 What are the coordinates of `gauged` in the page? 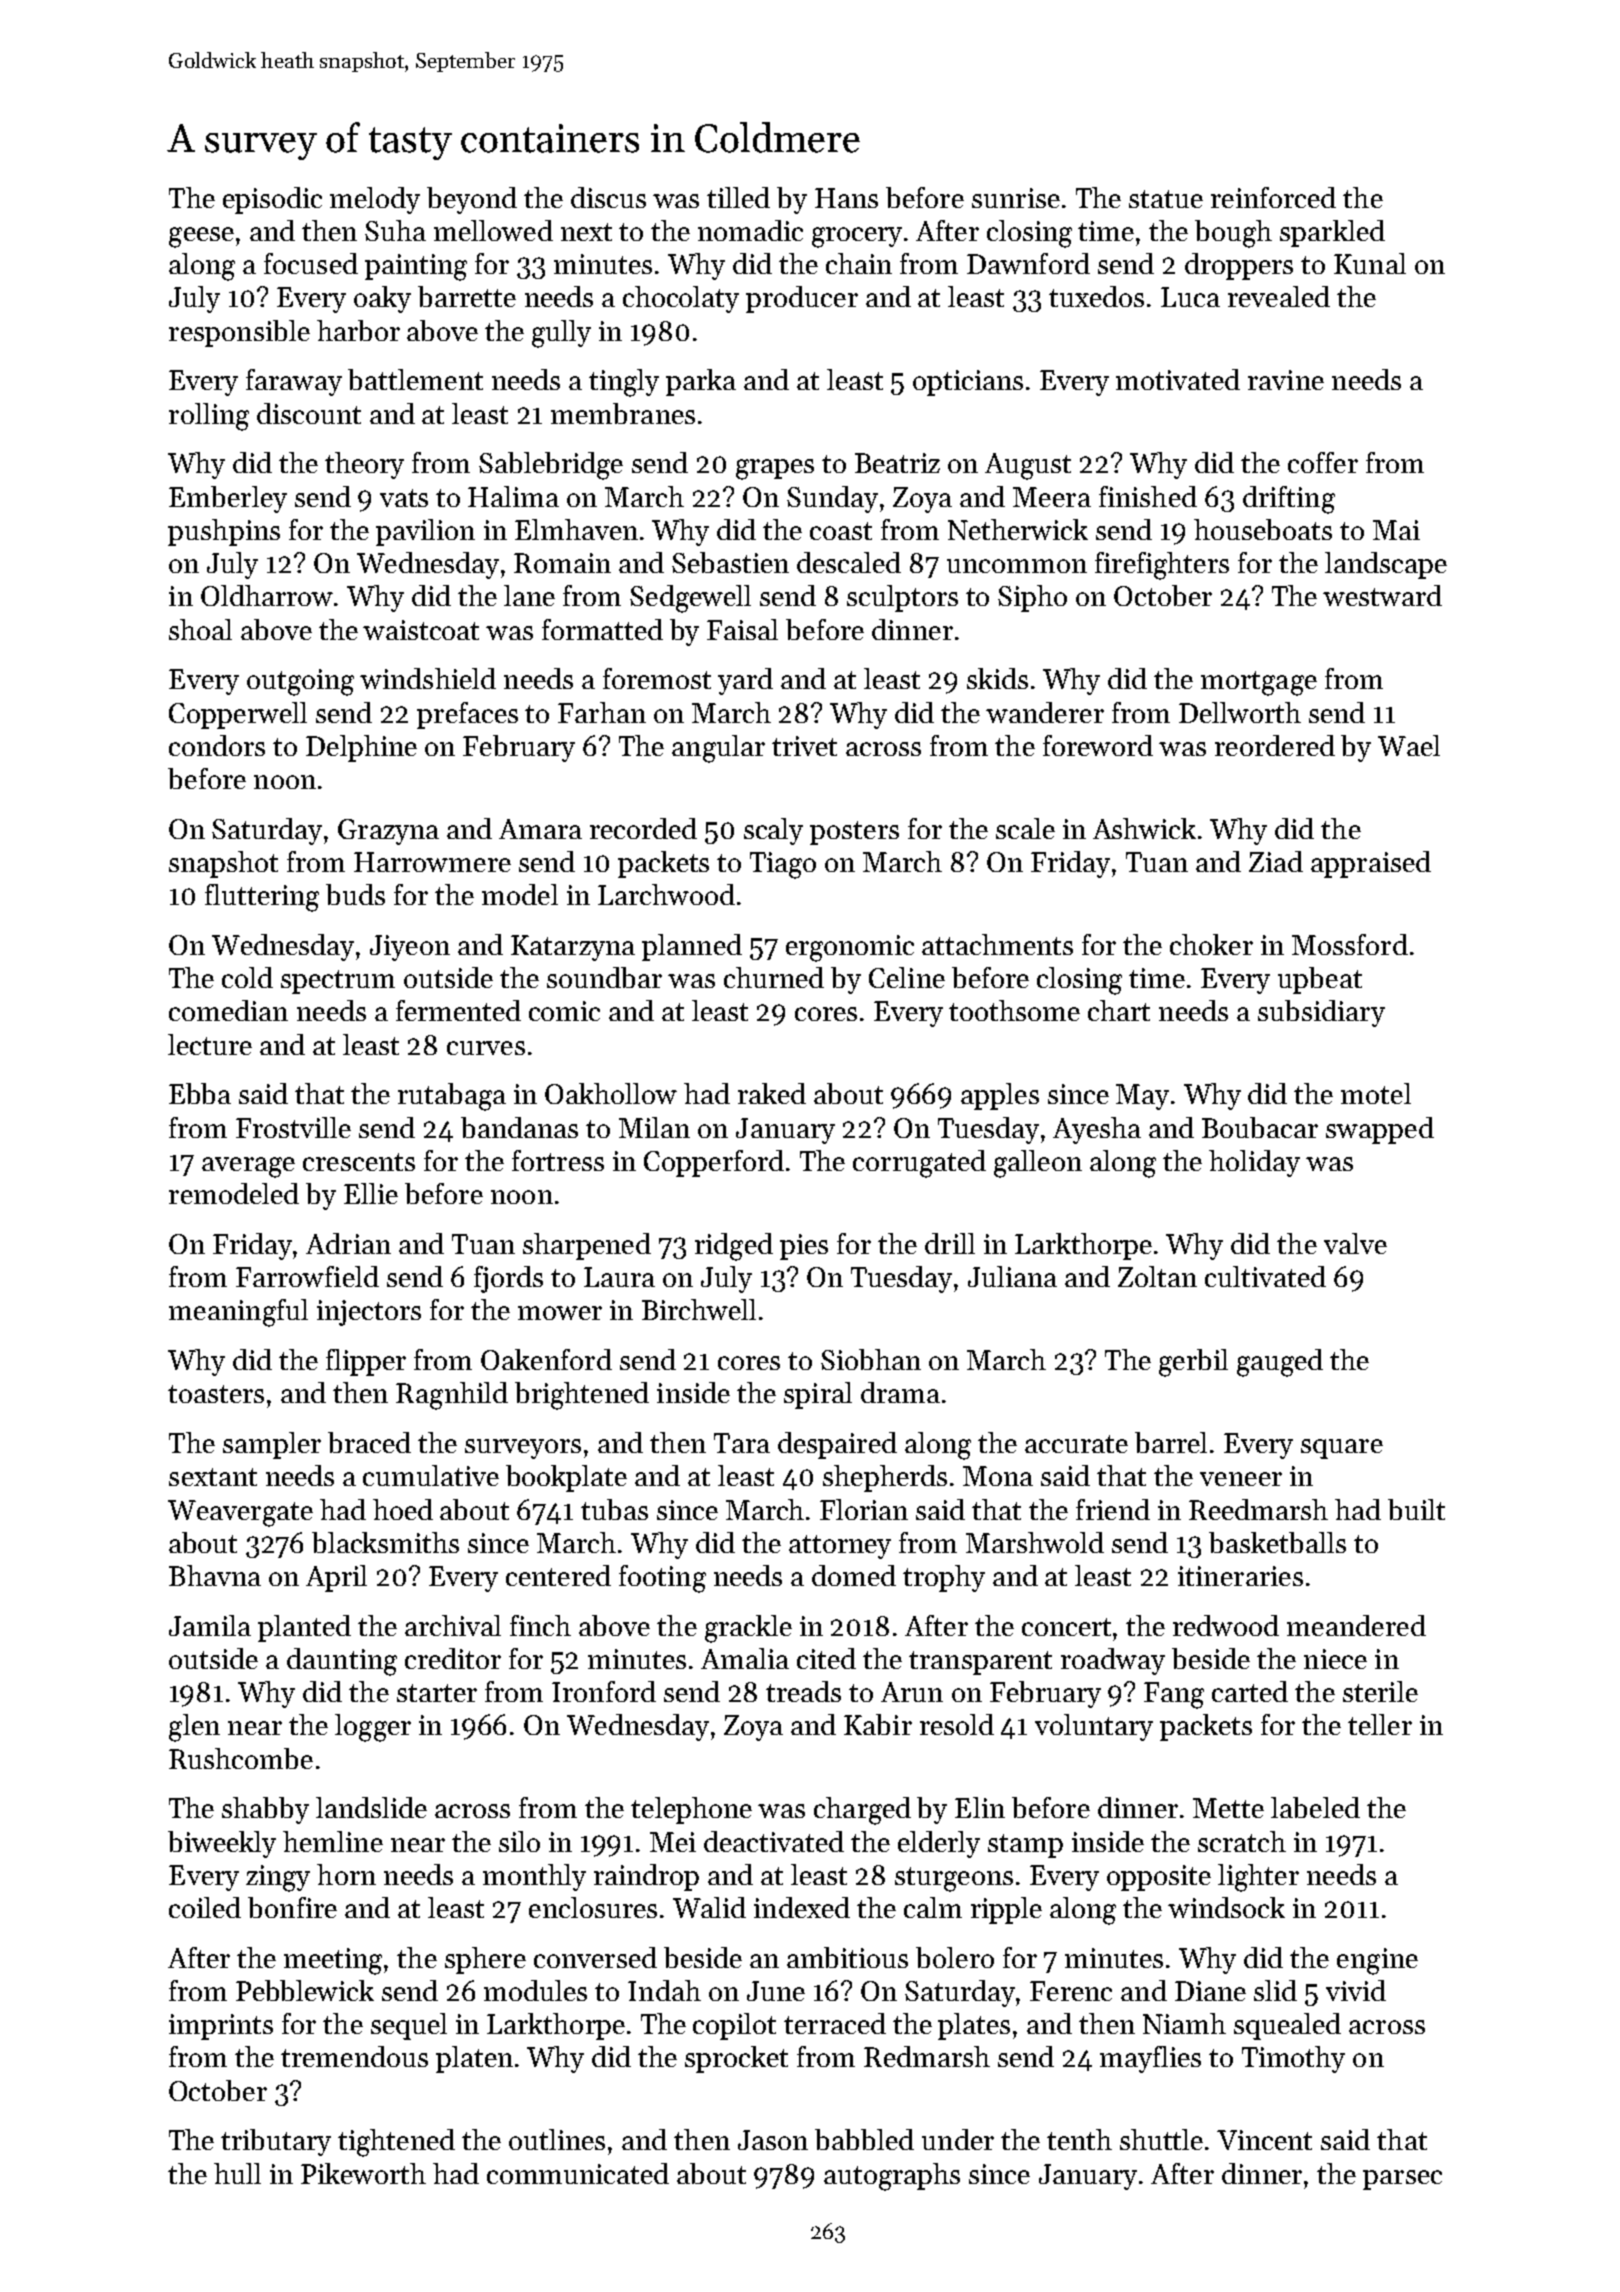 It's located at (1280, 1363).
